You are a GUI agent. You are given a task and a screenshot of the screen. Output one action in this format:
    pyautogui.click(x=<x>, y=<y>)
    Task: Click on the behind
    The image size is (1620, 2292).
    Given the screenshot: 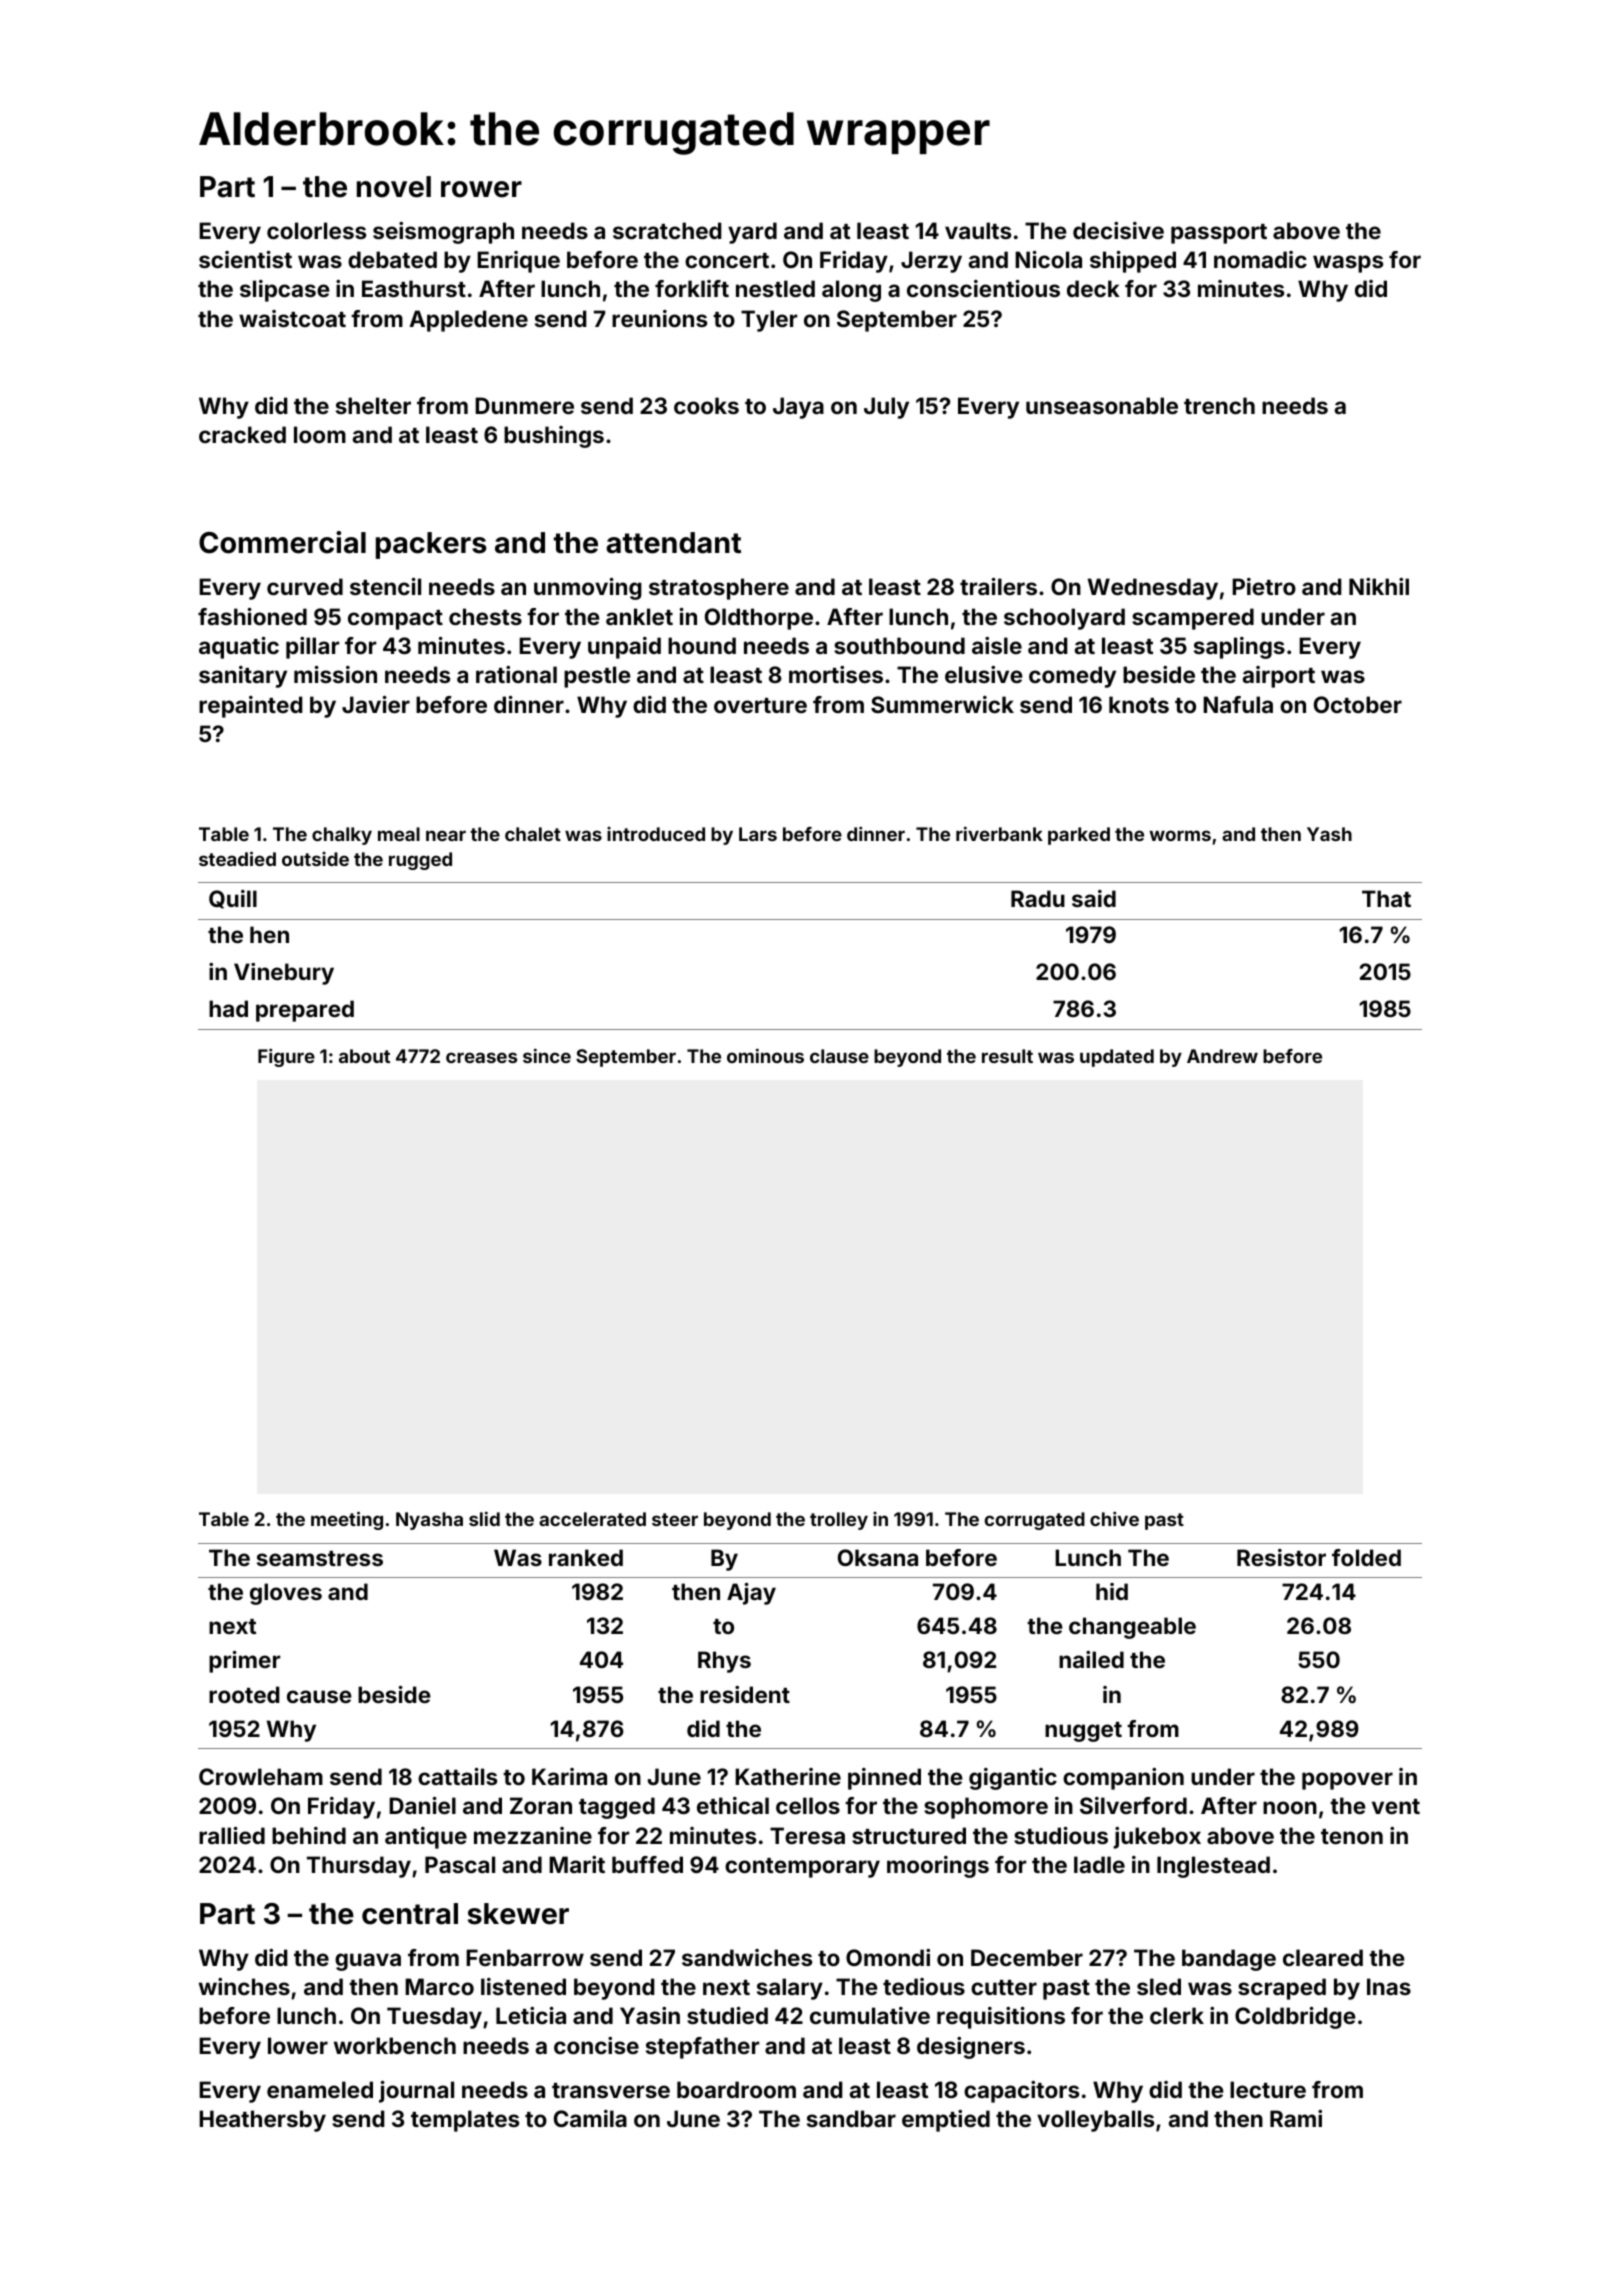 What is the action you would take?
    pyautogui.click(x=309, y=1835)
